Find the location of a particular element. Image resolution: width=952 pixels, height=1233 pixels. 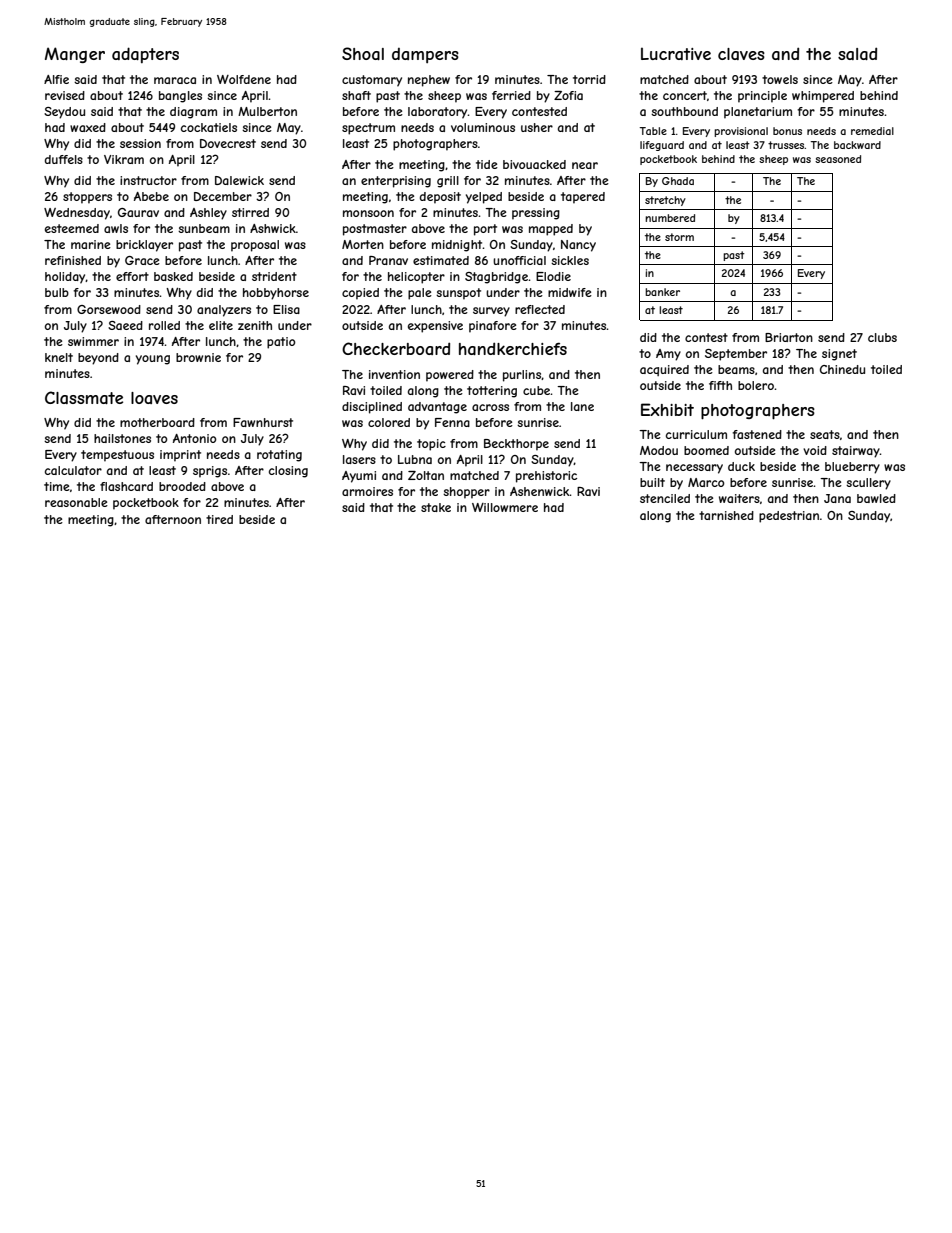

adapters is located at coordinates (145, 55).
